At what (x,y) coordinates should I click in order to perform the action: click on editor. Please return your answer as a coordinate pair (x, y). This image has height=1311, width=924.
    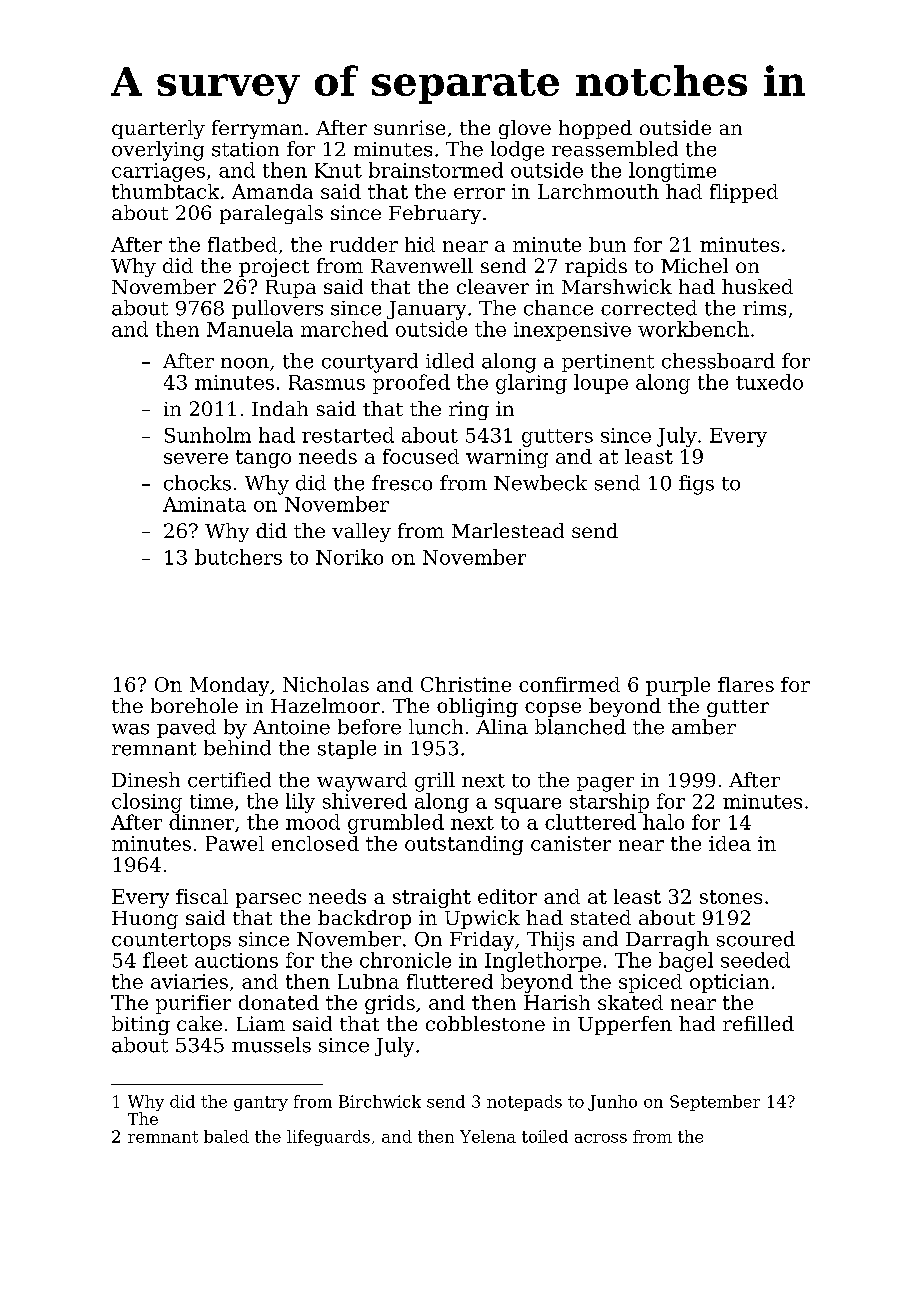
    Looking at the image, I should click on (507, 896).
